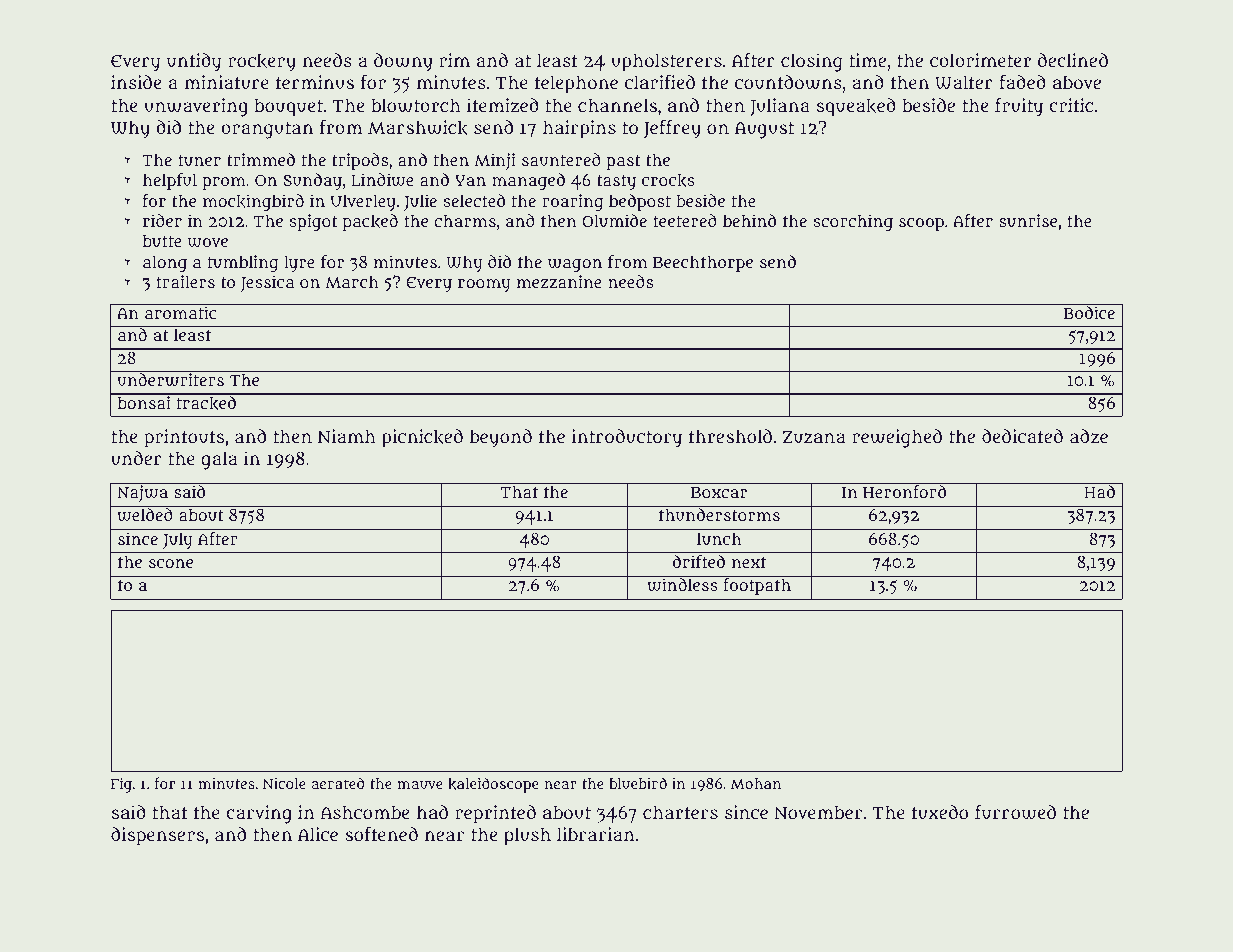 The width and height of the screenshot is (1233, 952). What do you see at coordinates (493, 785) in the screenshot?
I see `kaleidoscope` at bounding box center [493, 785].
